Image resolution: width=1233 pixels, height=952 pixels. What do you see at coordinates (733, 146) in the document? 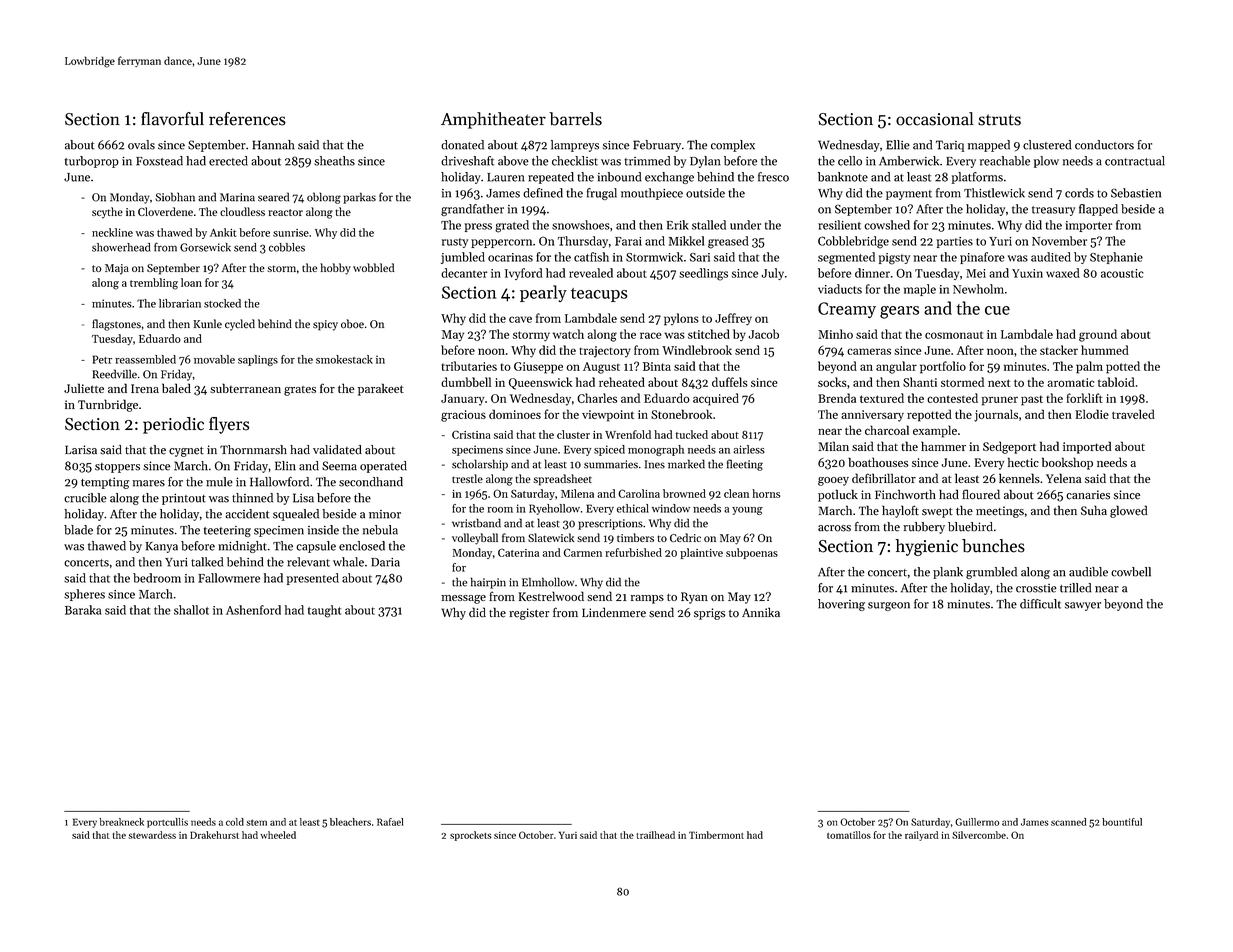
I see `complex` at bounding box center [733, 146].
